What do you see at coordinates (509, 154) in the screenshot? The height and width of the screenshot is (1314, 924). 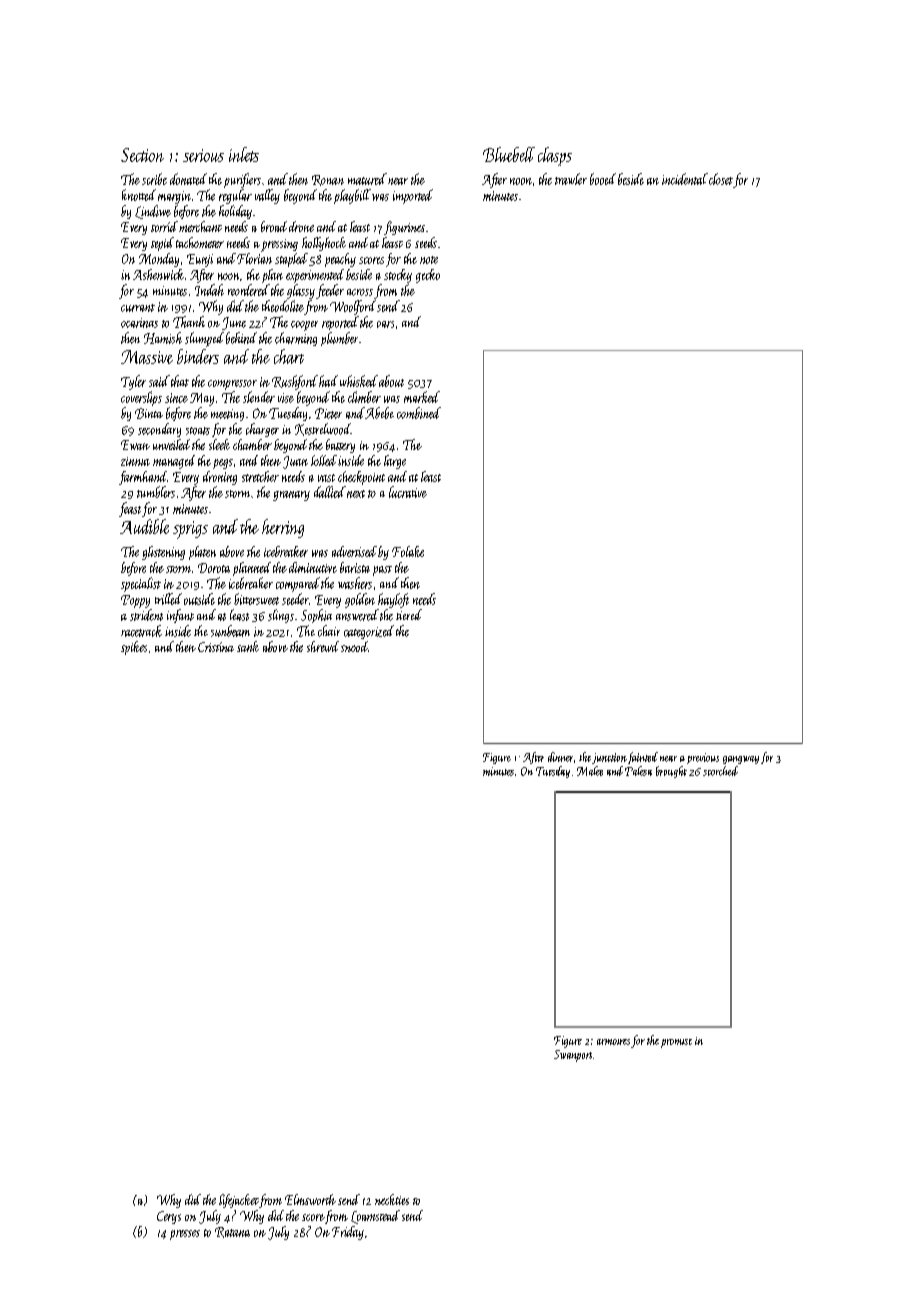 I see `Bluebell` at bounding box center [509, 154].
